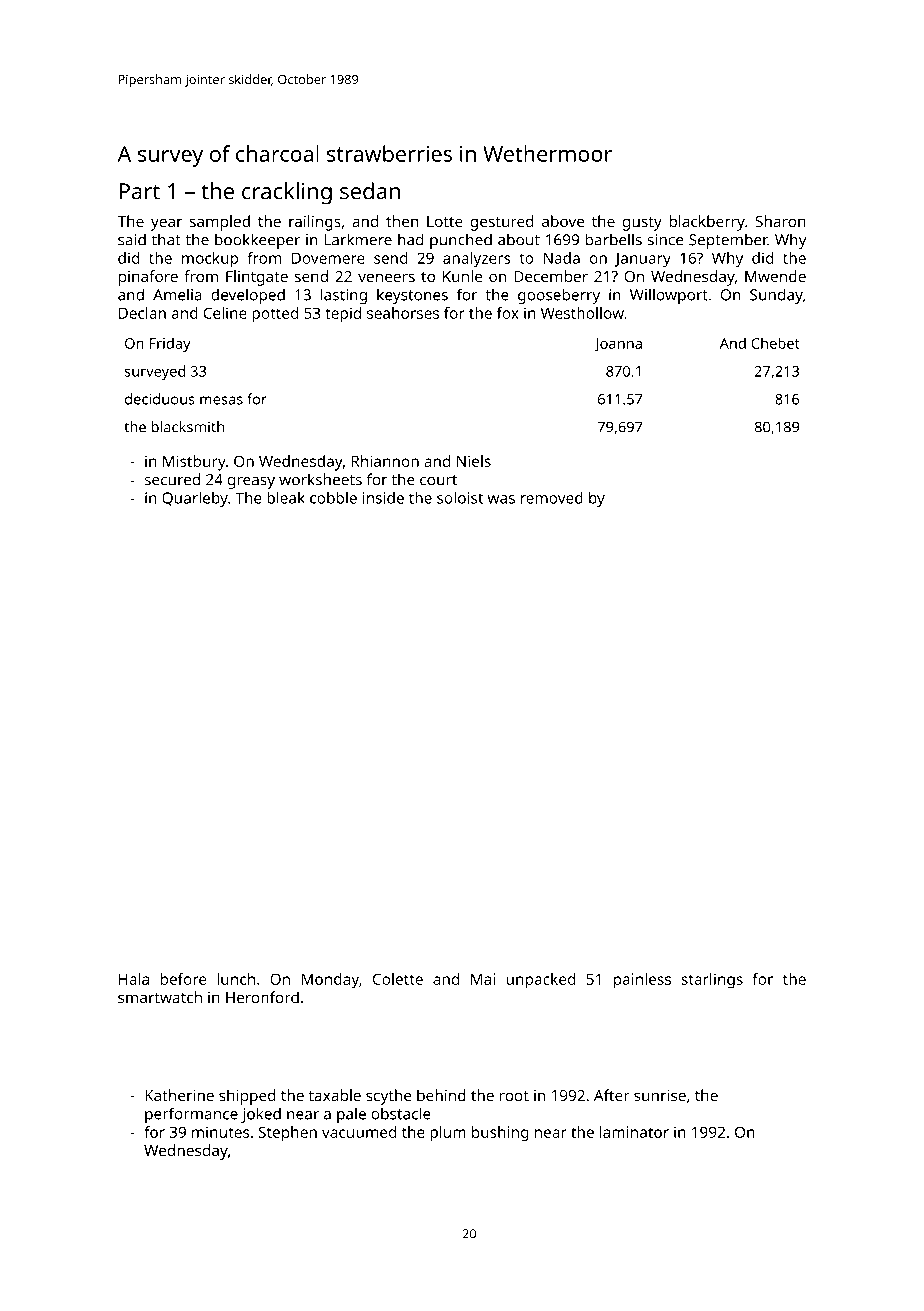 This document has width=924, height=1311. What do you see at coordinates (286, 497) in the document?
I see `bleak` at bounding box center [286, 497].
